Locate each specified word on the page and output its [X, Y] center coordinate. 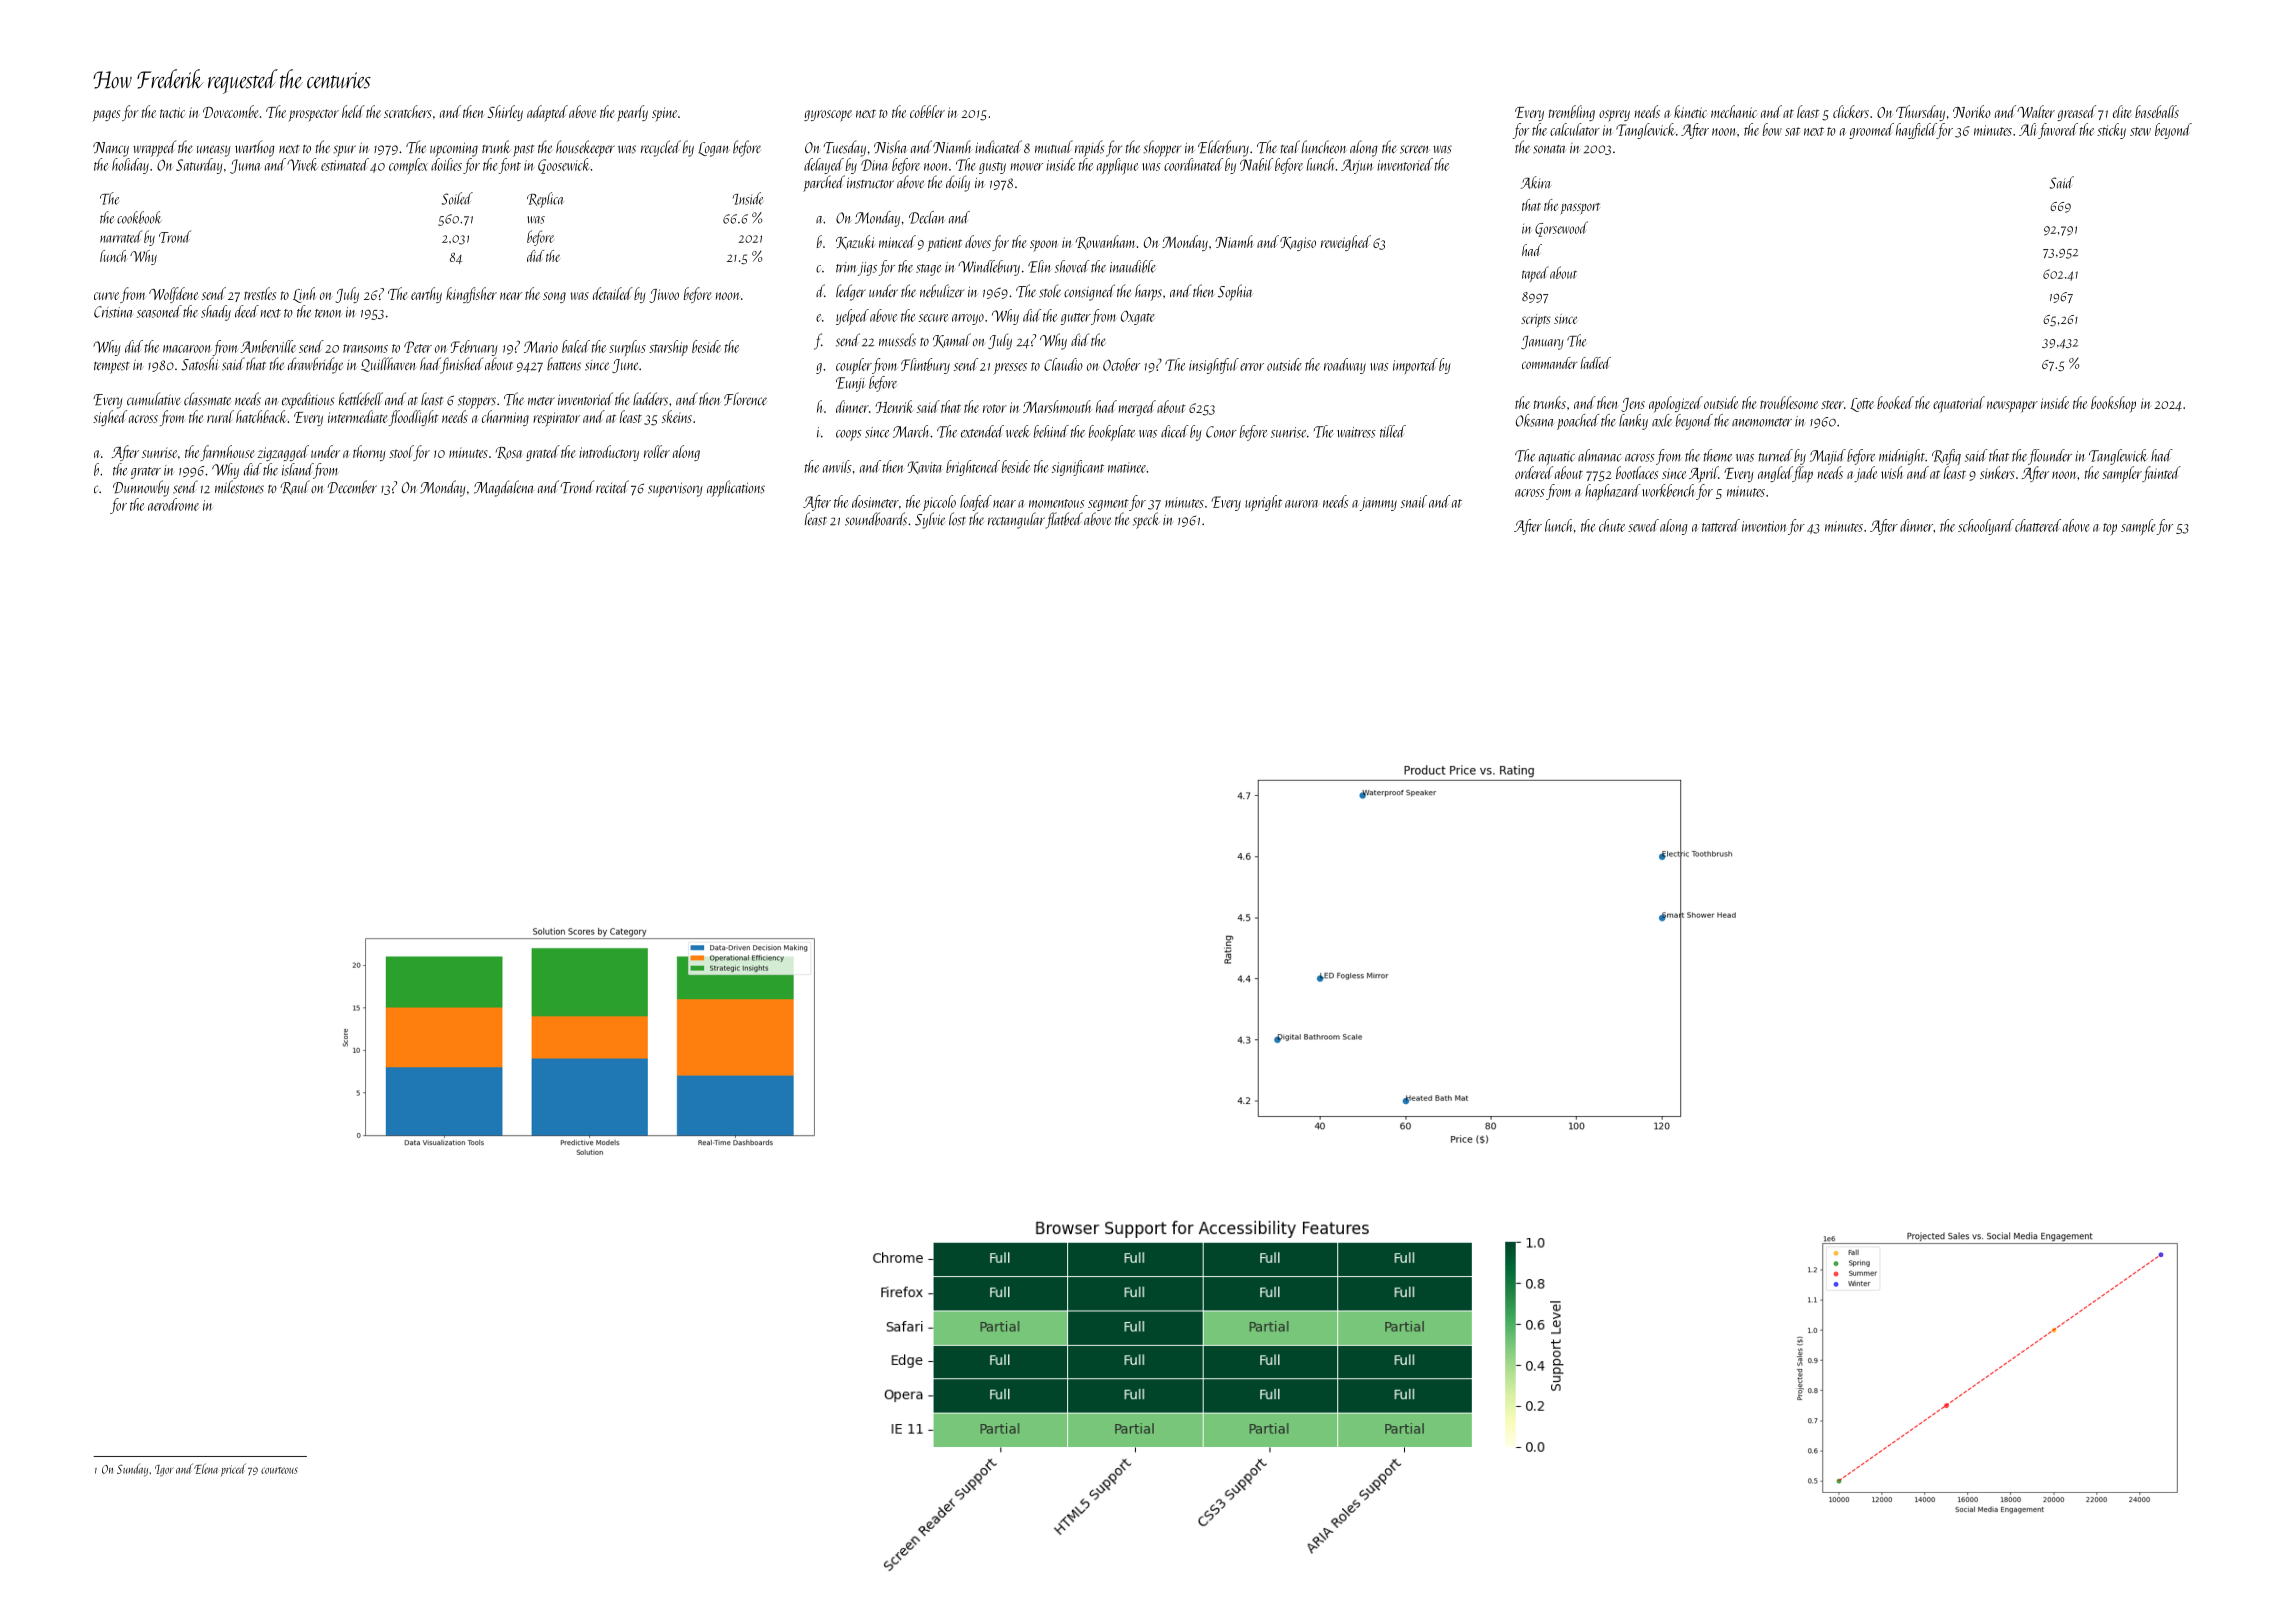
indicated [998, 147]
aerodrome [173, 504]
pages [106, 116]
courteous [279, 1470]
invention [1764, 526]
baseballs [2157, 111]
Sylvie [930, 520]
